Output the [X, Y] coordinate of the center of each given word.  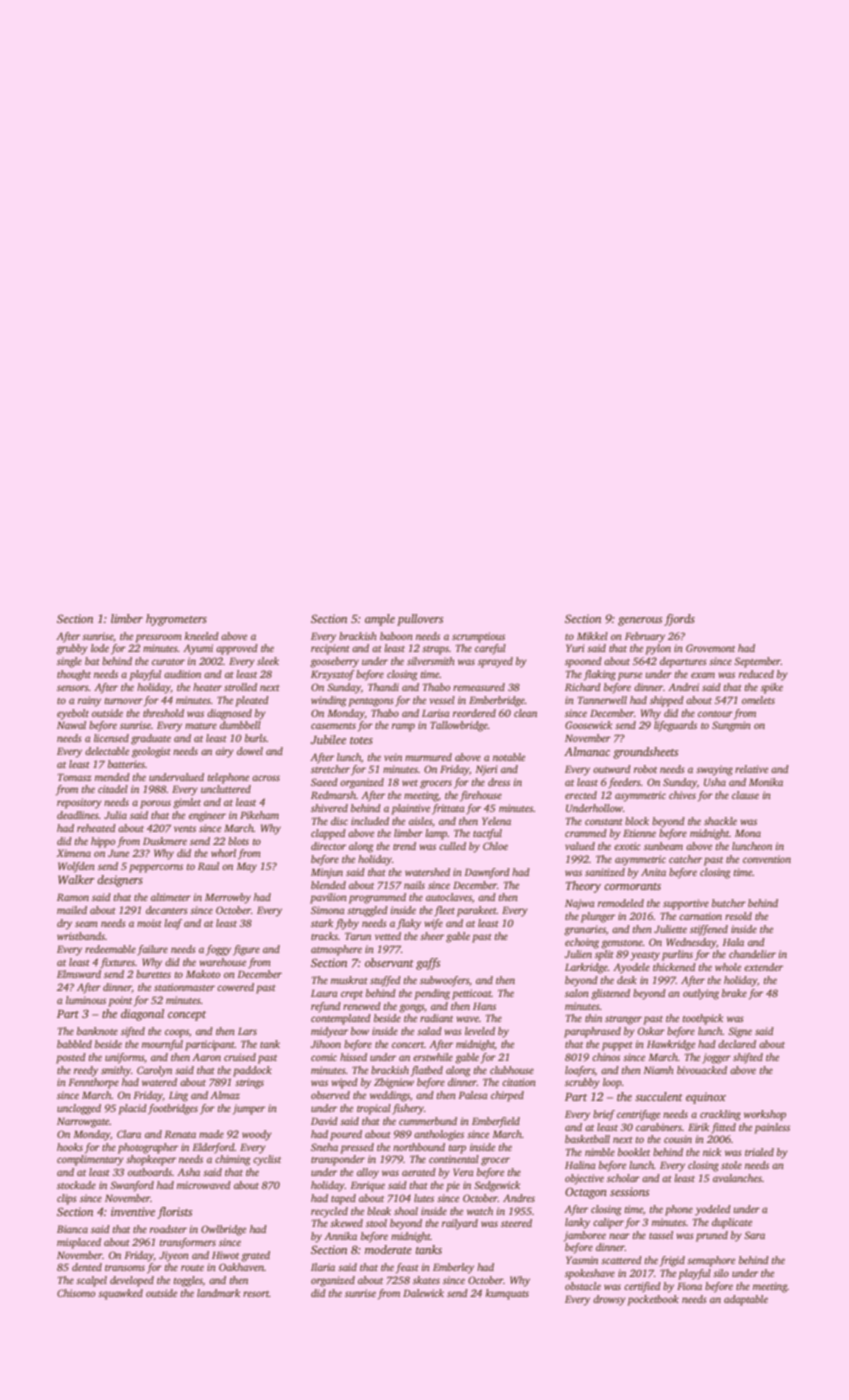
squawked [120, 1294]
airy [225, 752]
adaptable [746, 1300]
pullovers [420, 620]
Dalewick [423, 1293]
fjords [679, 620]
